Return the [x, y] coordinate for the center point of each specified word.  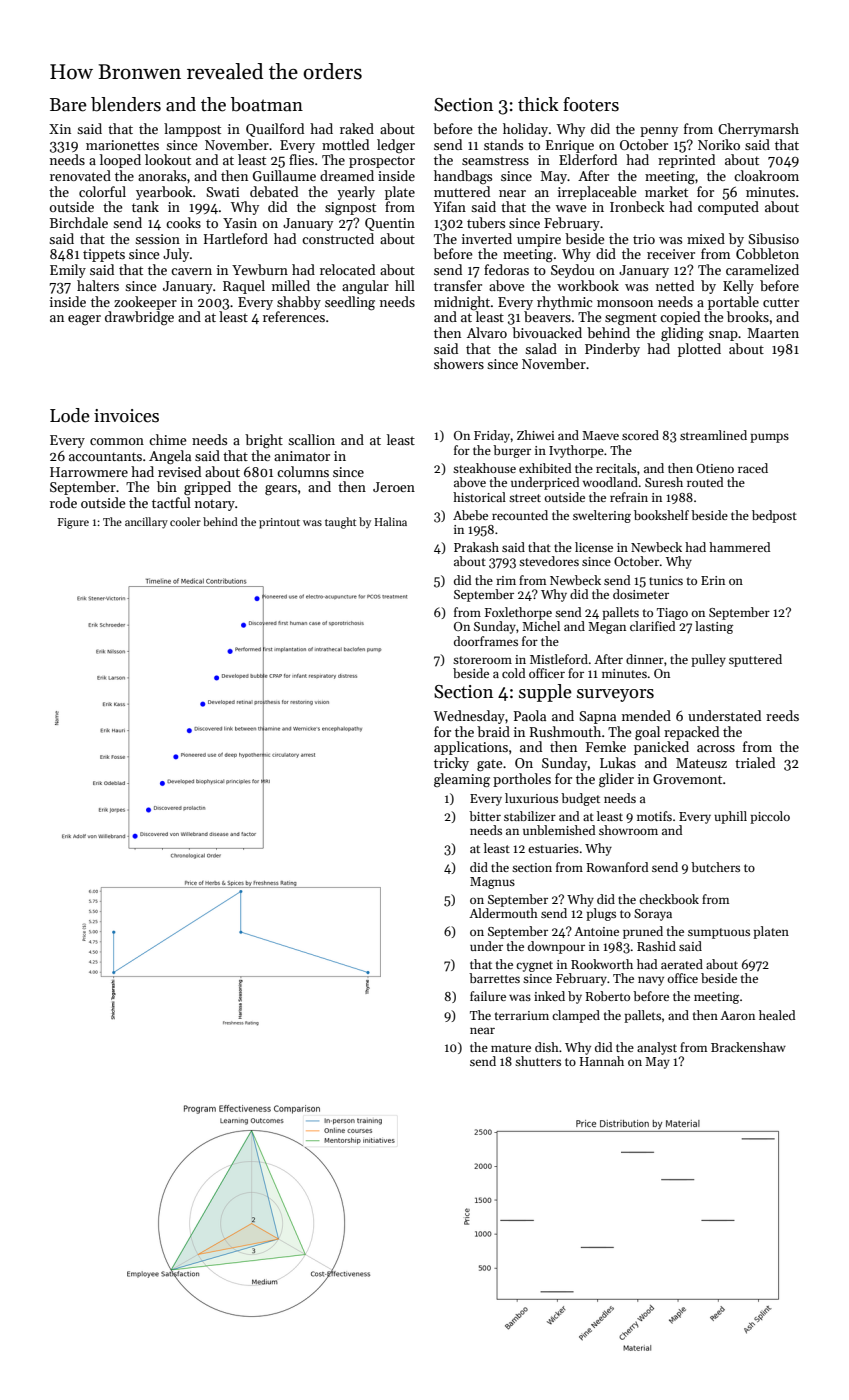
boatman [267, 104]
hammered [739, 547]
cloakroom [766, 175]
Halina [390, 521]
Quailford [275, 130]
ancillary [146, 523]
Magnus [492, 883]
